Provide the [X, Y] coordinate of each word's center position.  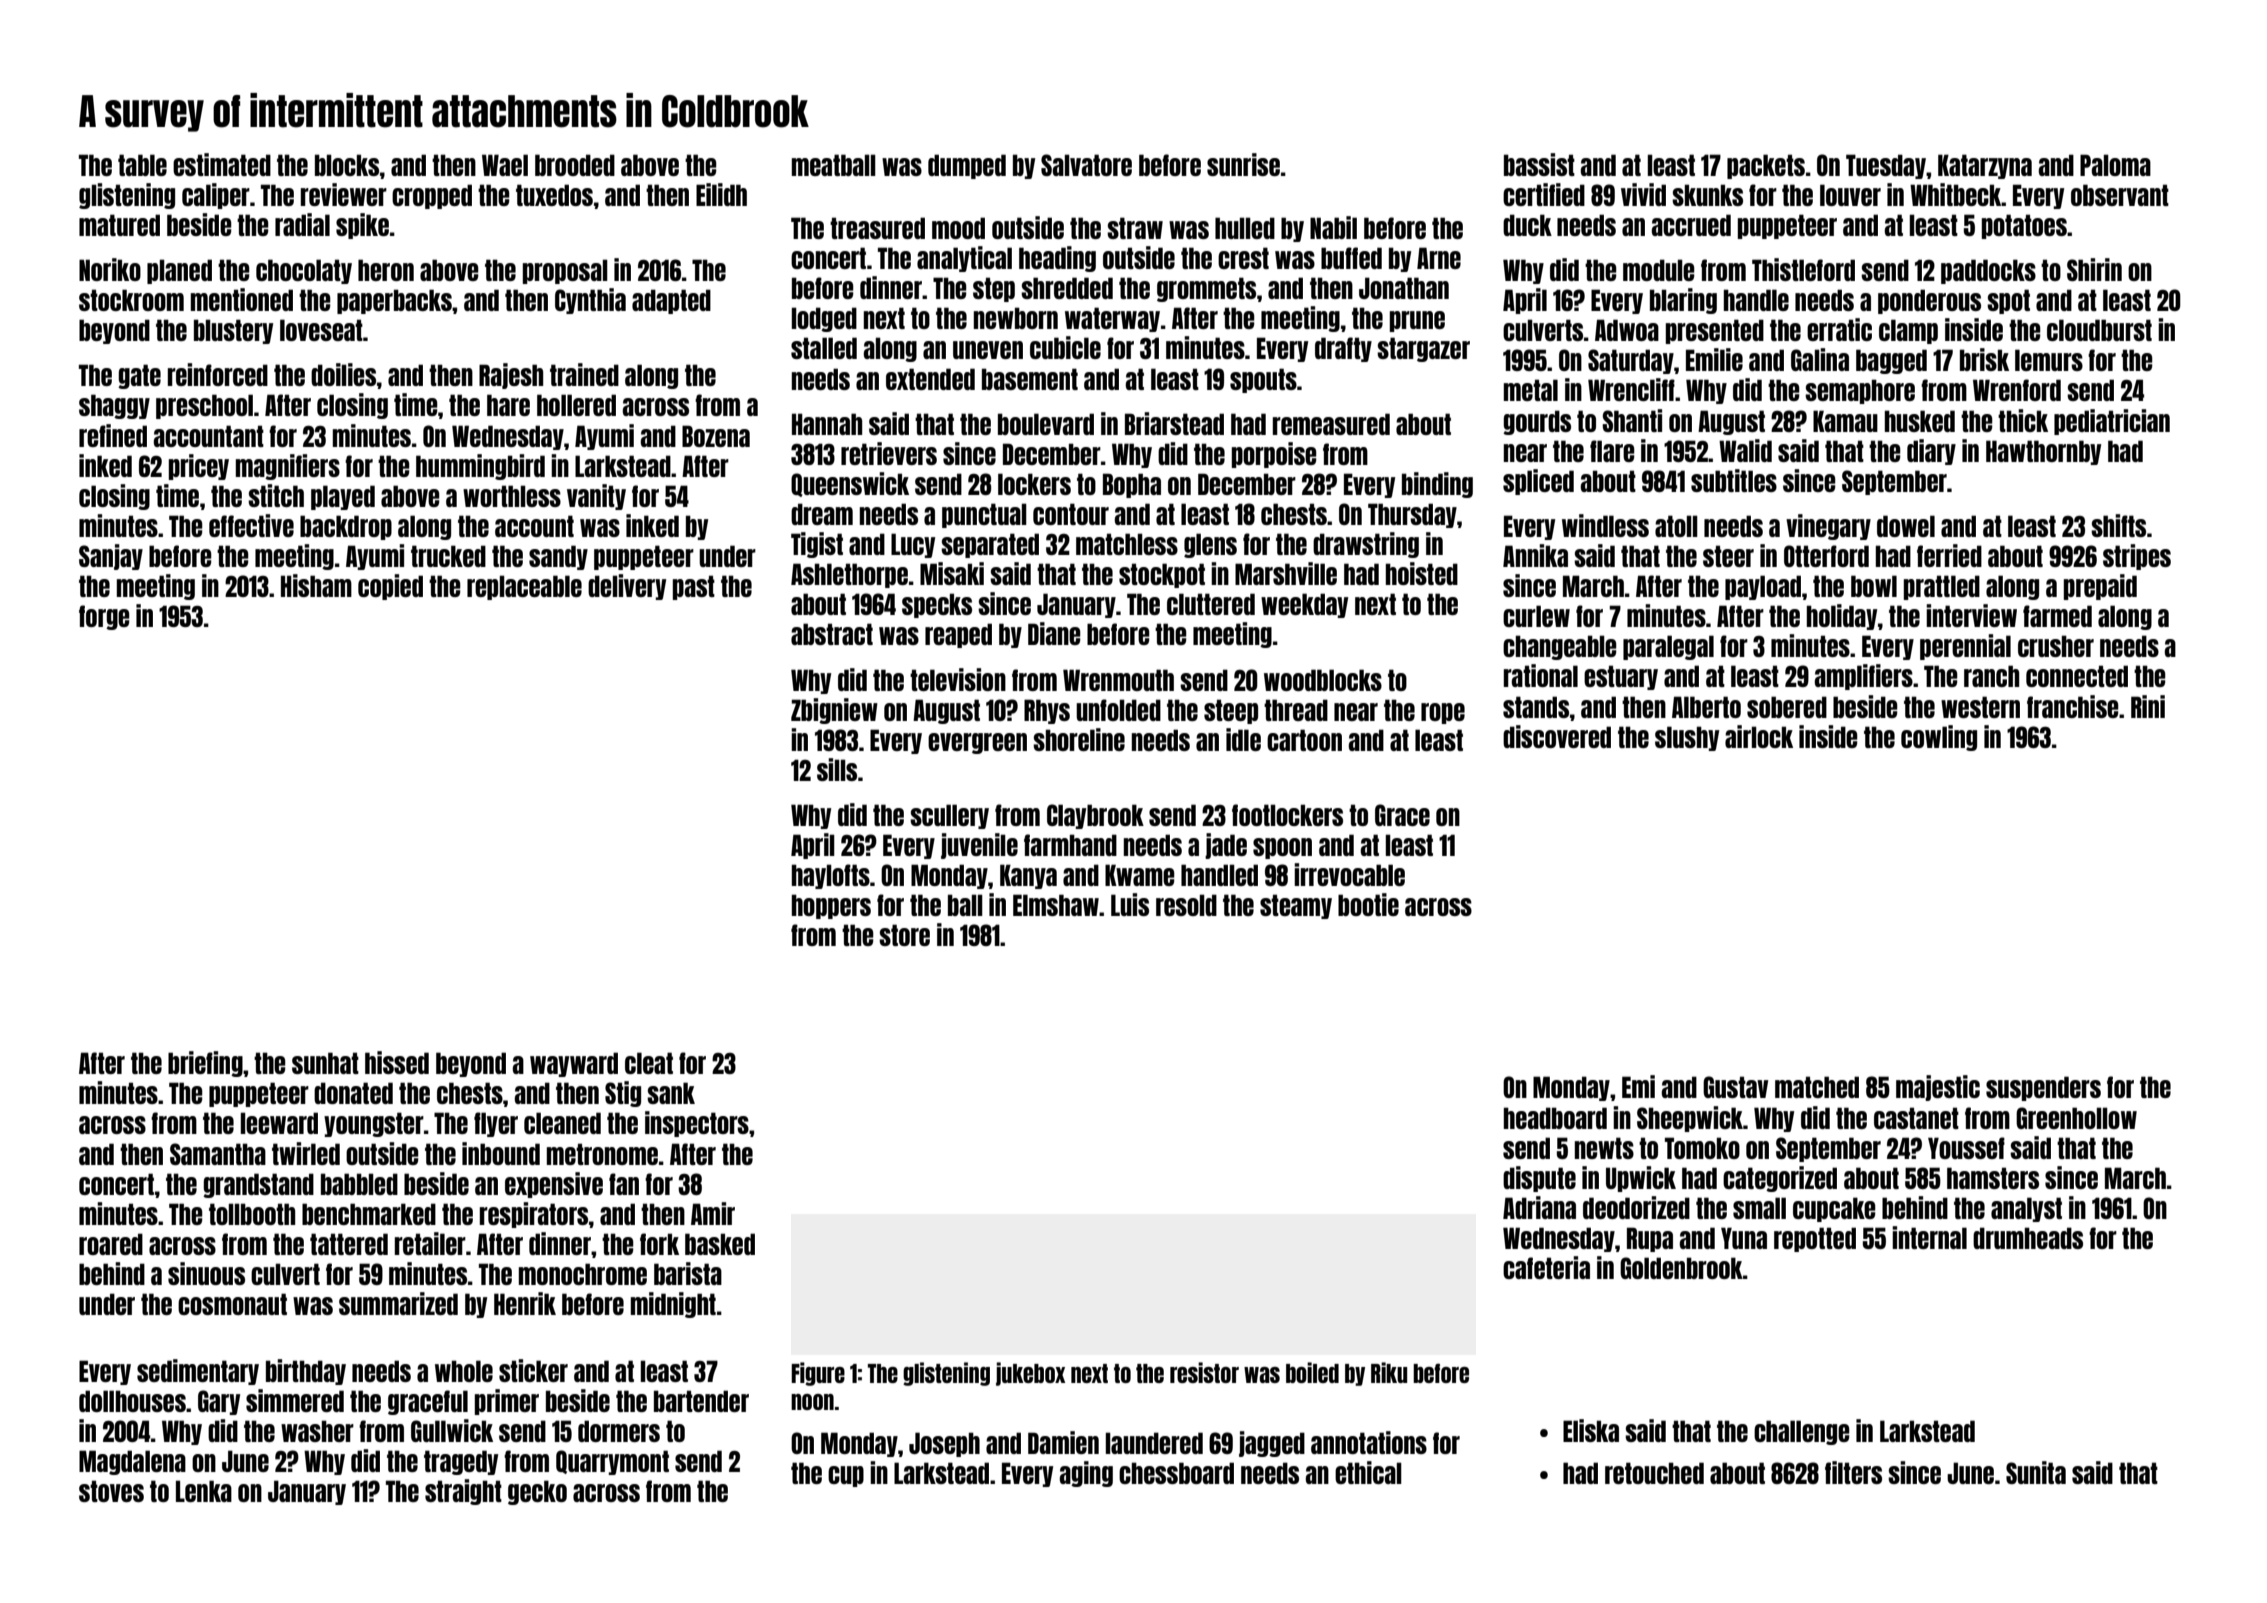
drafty [1343, 349]
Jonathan [1404, 288]
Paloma [2115, 165]
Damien [1063, 1442]
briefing [205, 1064]
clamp [1908, 331]
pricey [199, 467]
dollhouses [132, 1401]
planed [179, 271]
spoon [1282, 848]
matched [1817, 1087]
